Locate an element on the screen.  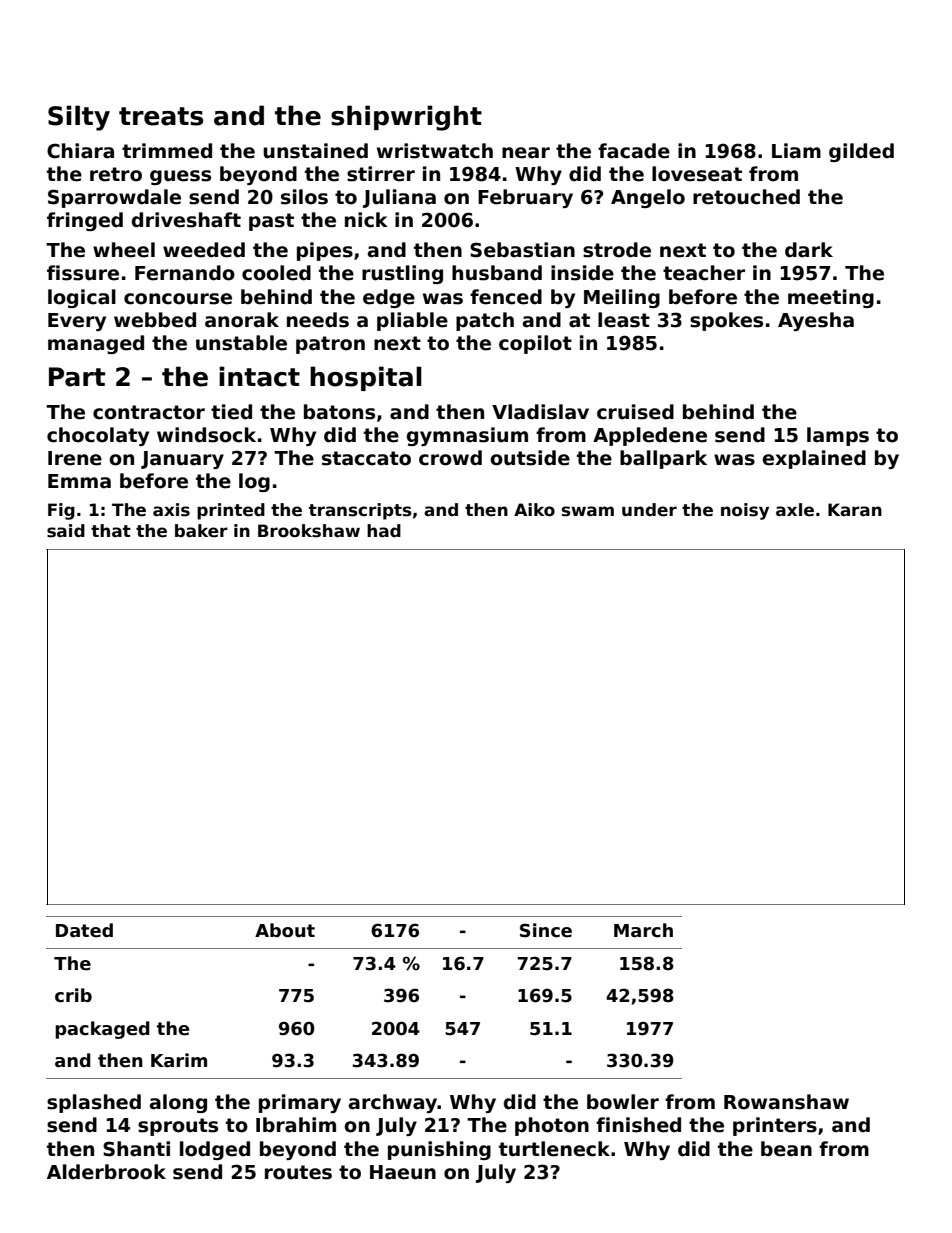
archway is located at coordinates (393, 1103).
